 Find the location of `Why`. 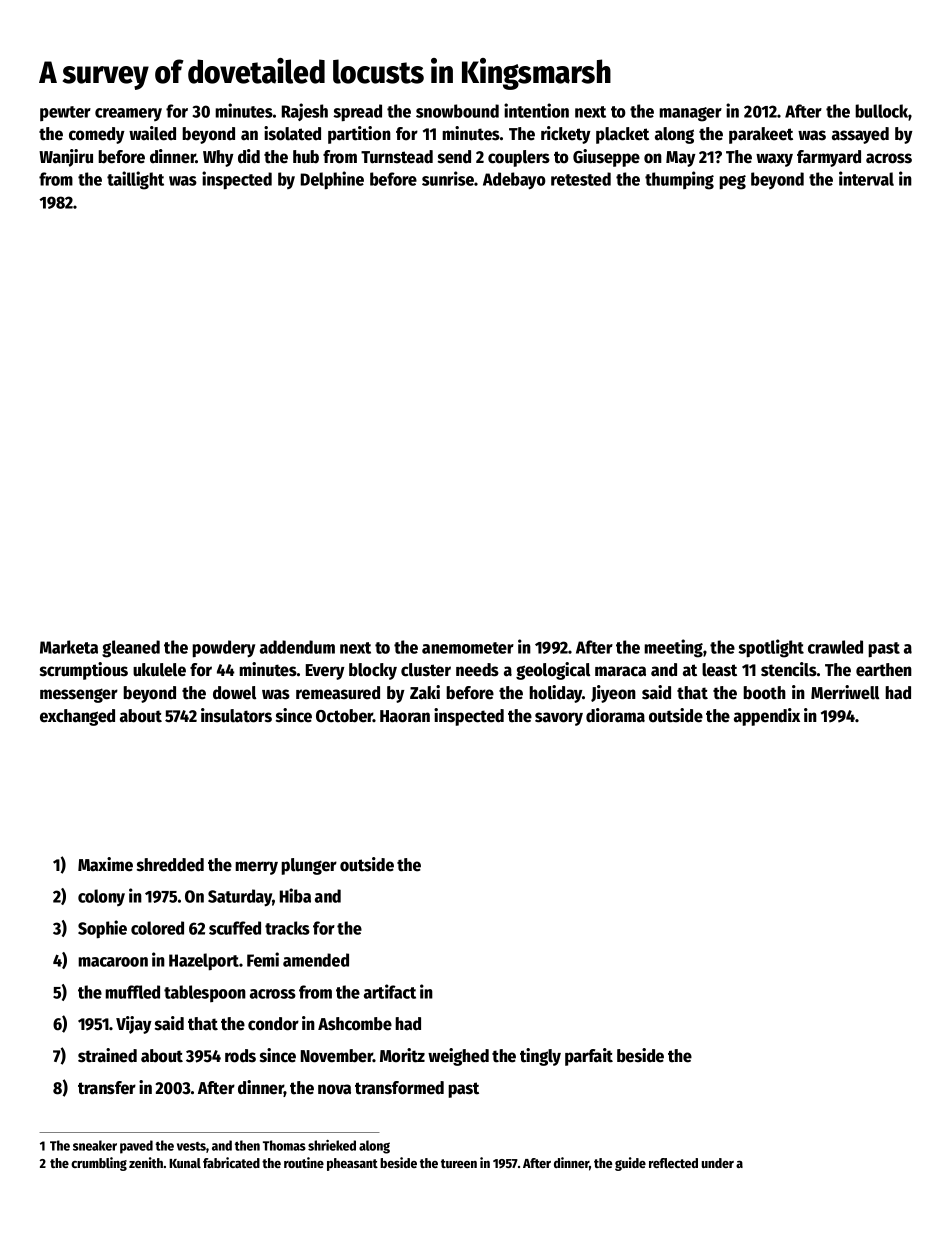

Why is located at coordinates (218, 158).
